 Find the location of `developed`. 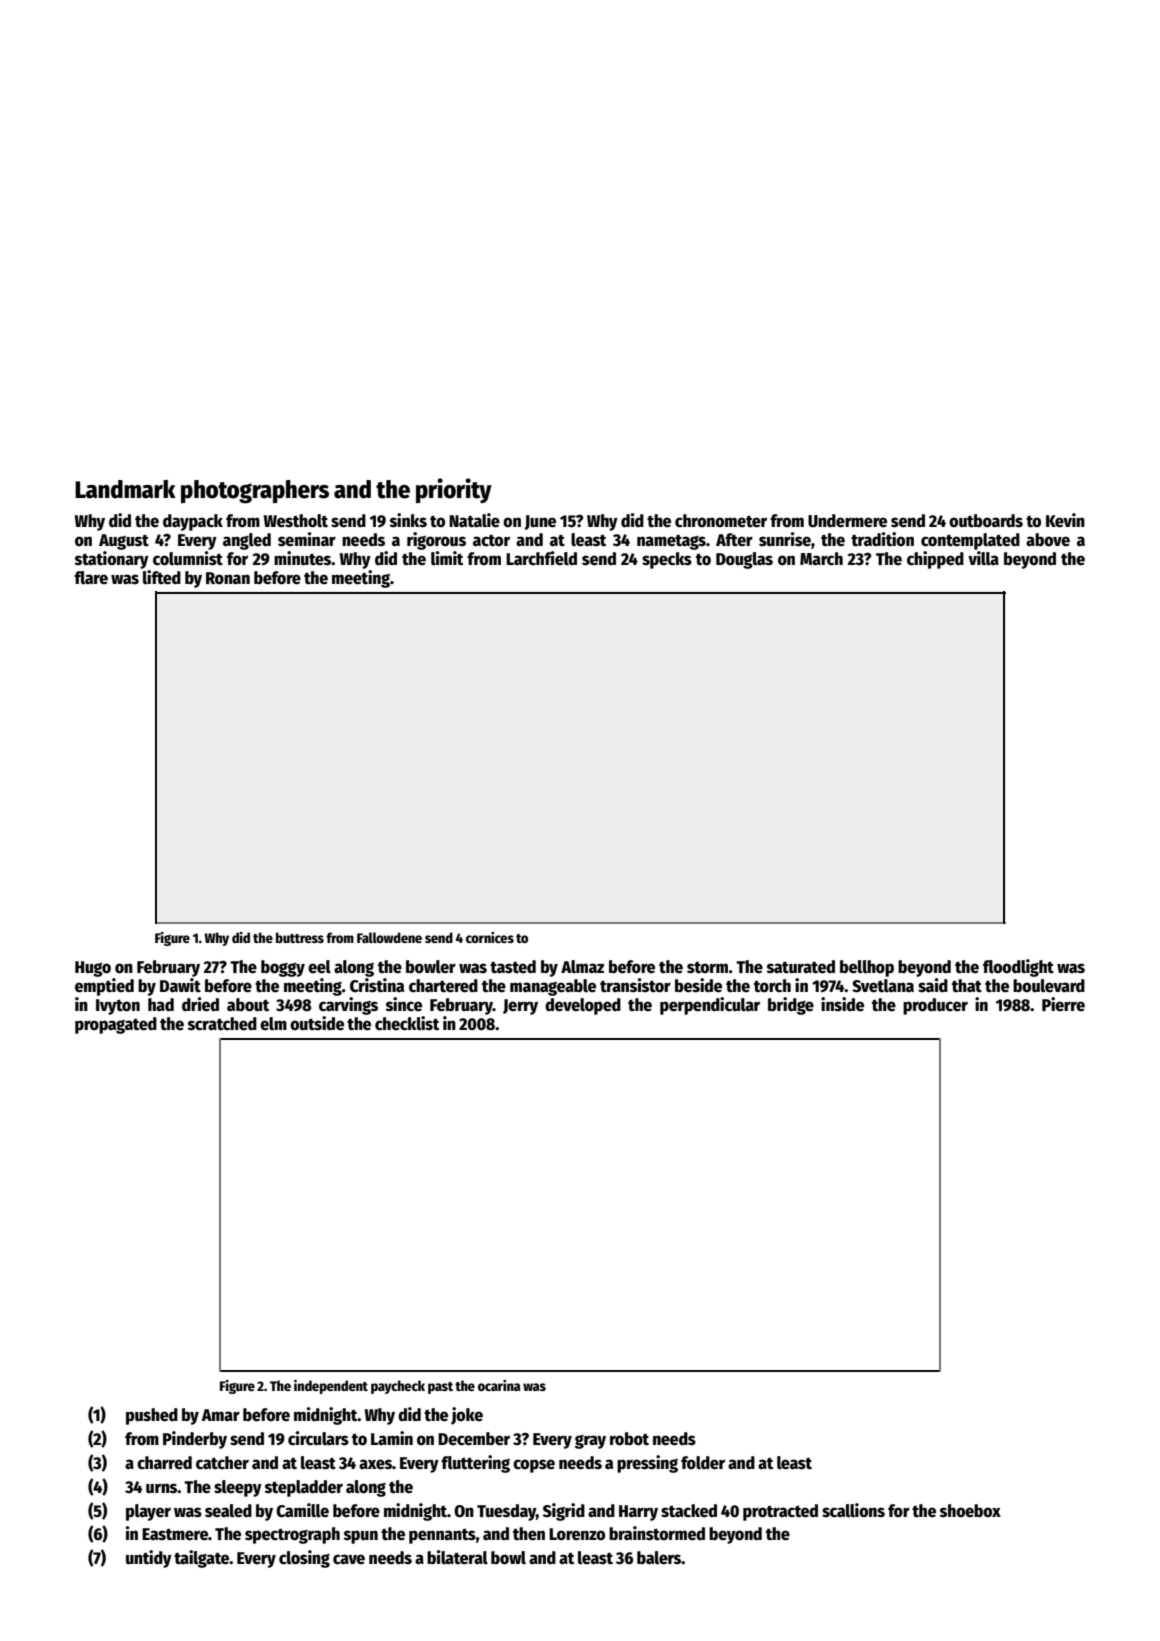

developed is located at coordinates (583, 1006).
